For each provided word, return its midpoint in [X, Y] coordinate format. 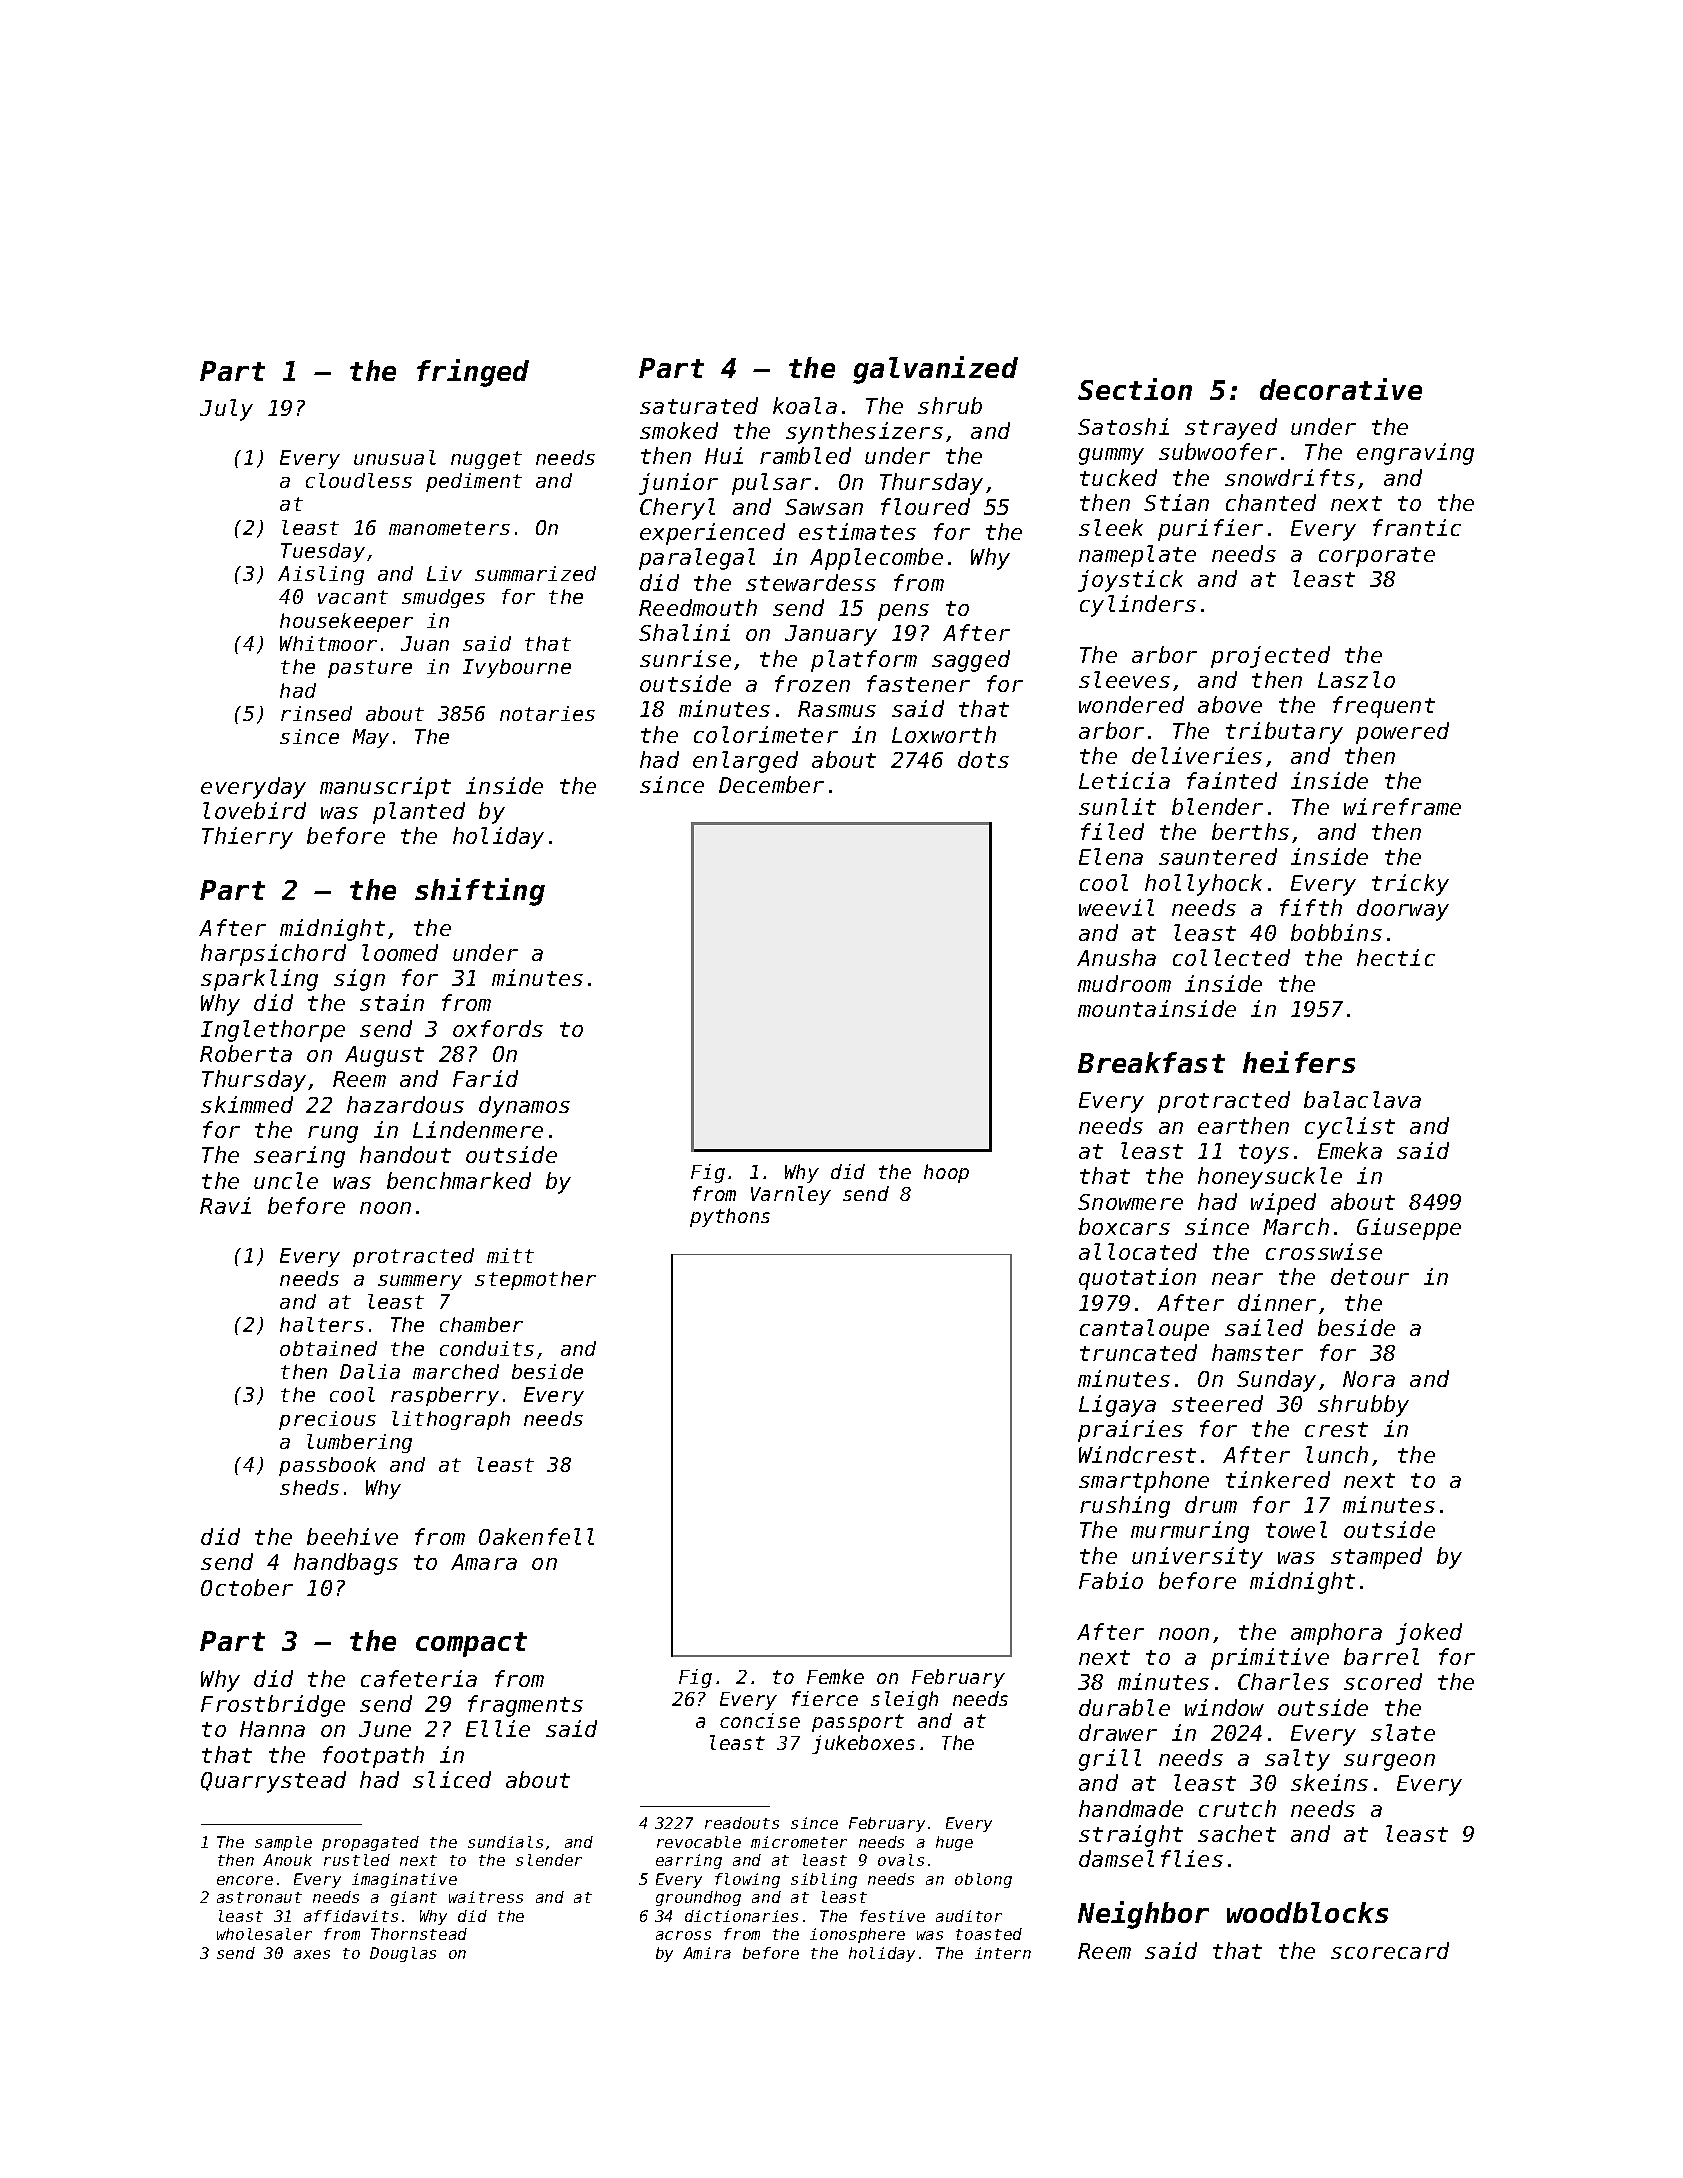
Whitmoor [328, 643]
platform [864, 661]
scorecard [1390, 1950]
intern [1003, 1953]
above [1230, 704]
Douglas [403, 1954]
